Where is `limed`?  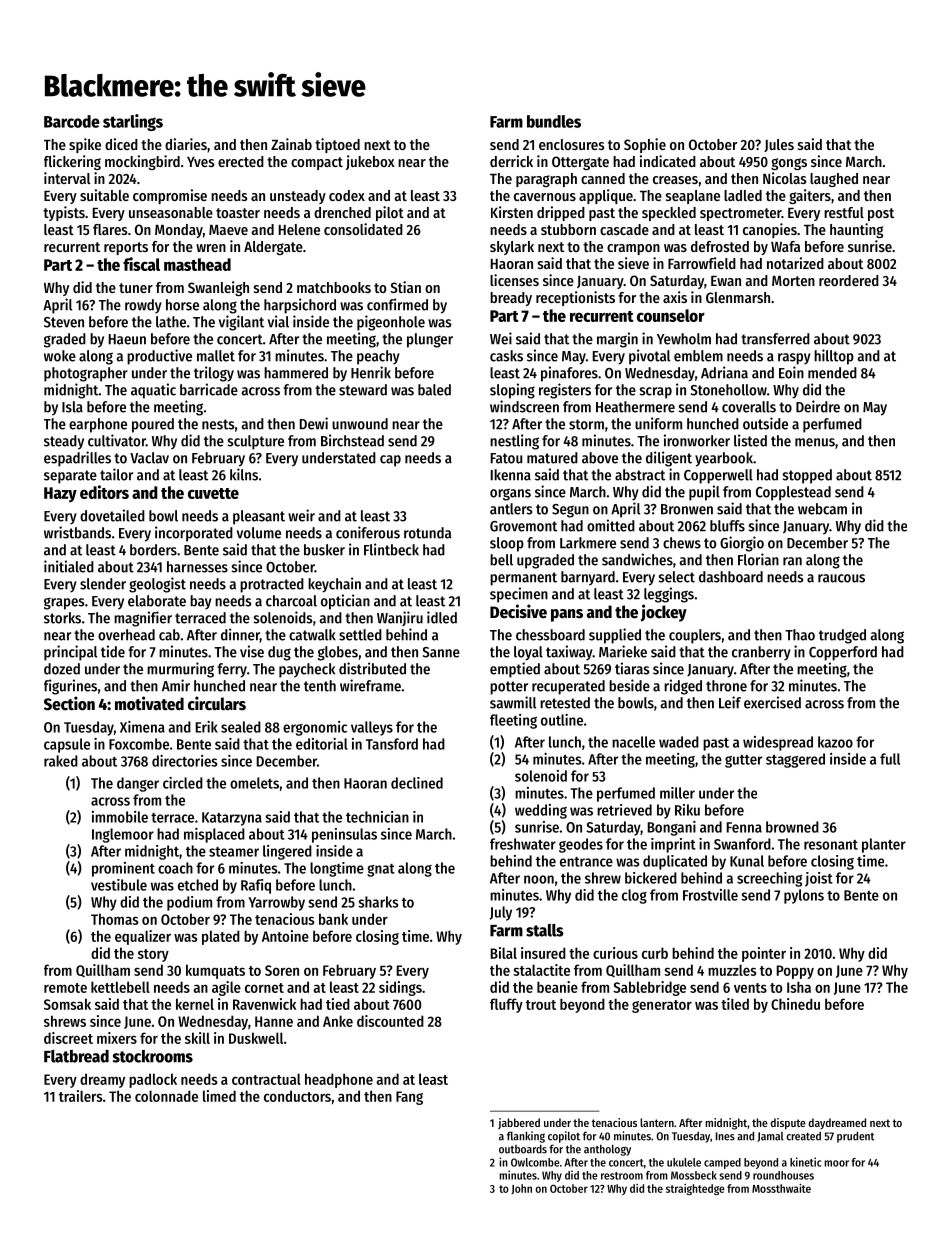
limed is located at coordinates (219, 1096).
